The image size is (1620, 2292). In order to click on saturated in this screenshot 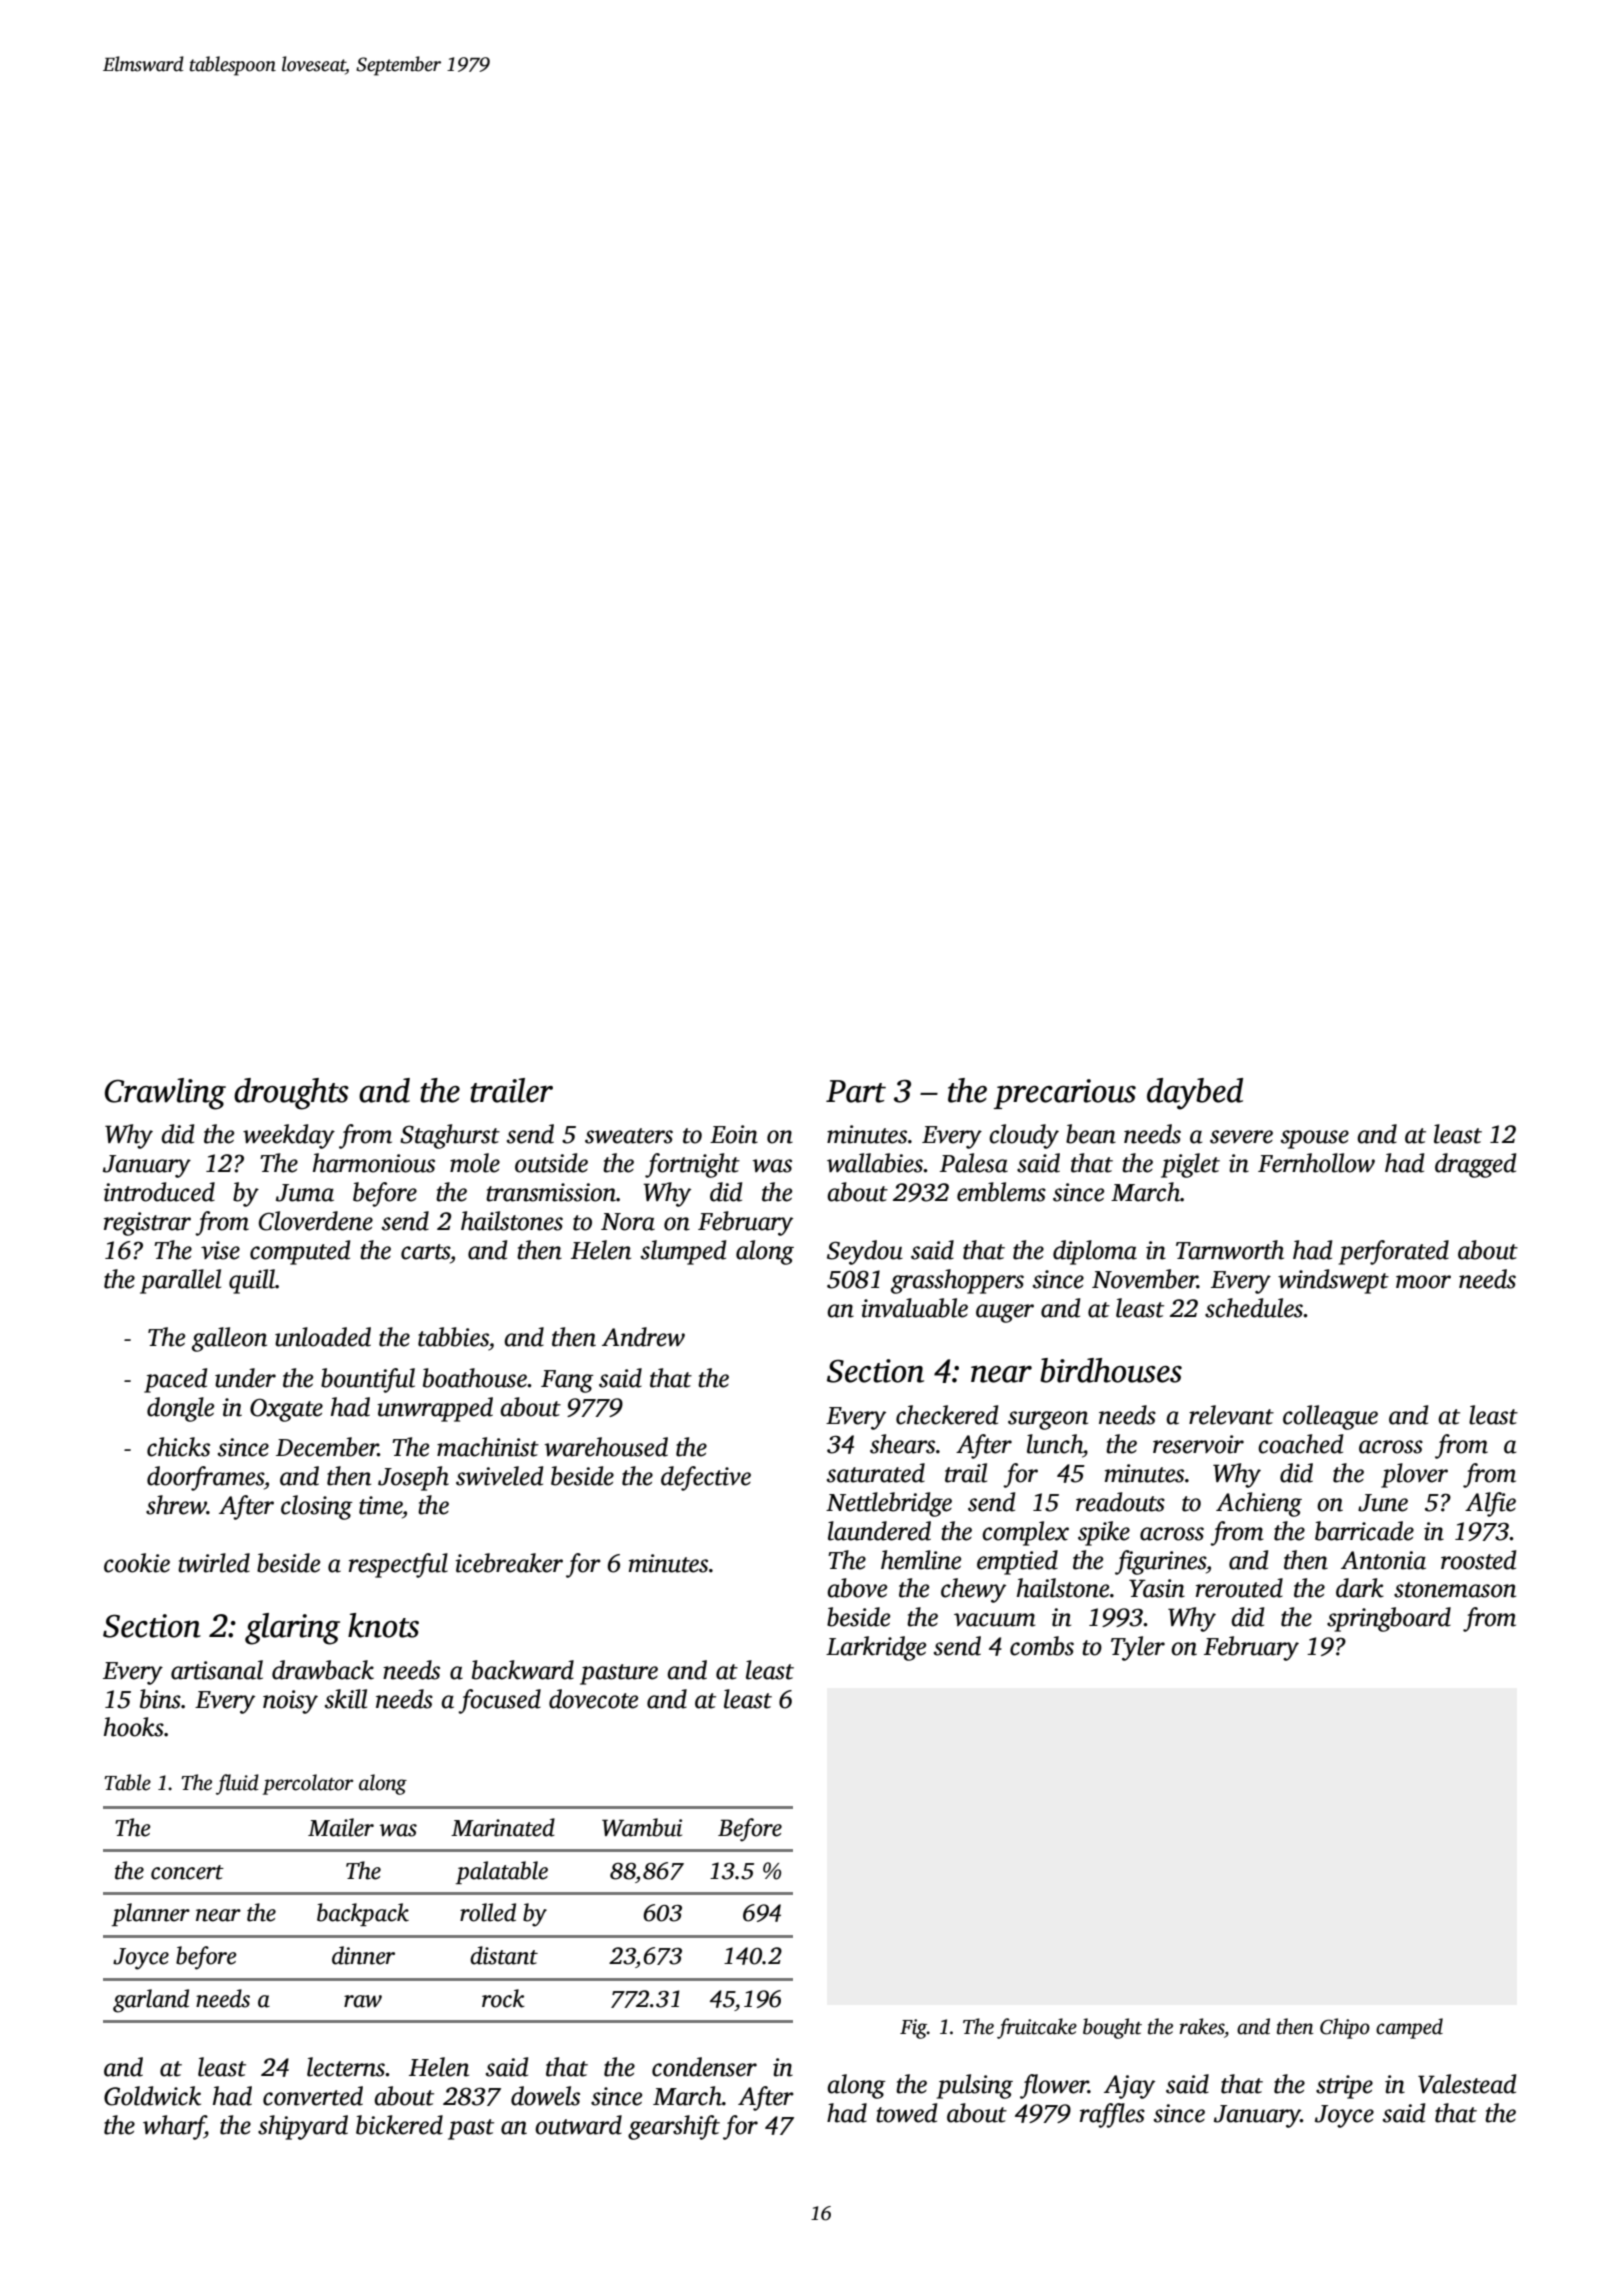, I will do `click(876, 1473)`.
